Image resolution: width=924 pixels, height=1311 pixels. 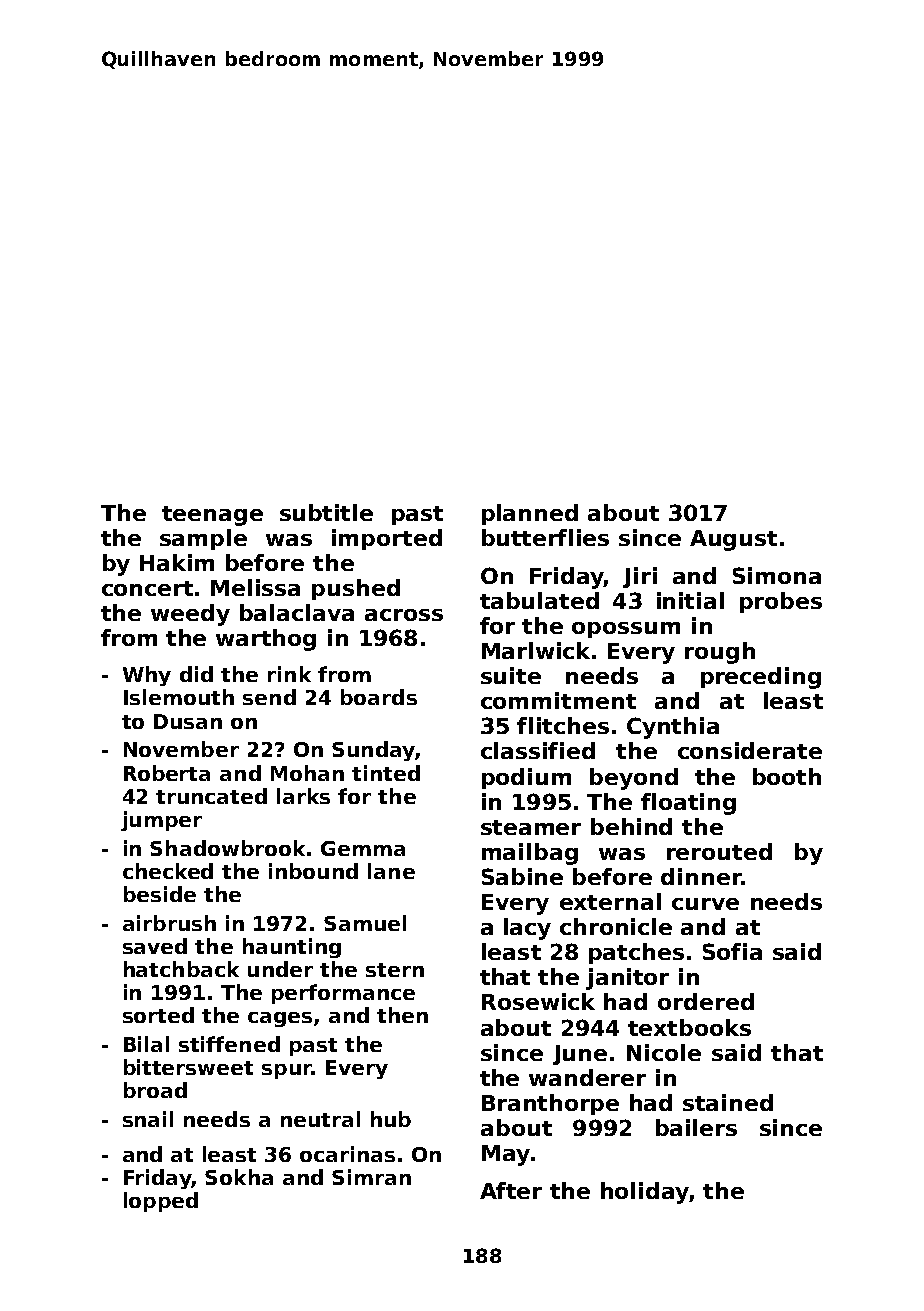 What do you see at coordinates (645, 1193) in the screenshot?
I see `holiday` at bounding box center [645, 1193].
